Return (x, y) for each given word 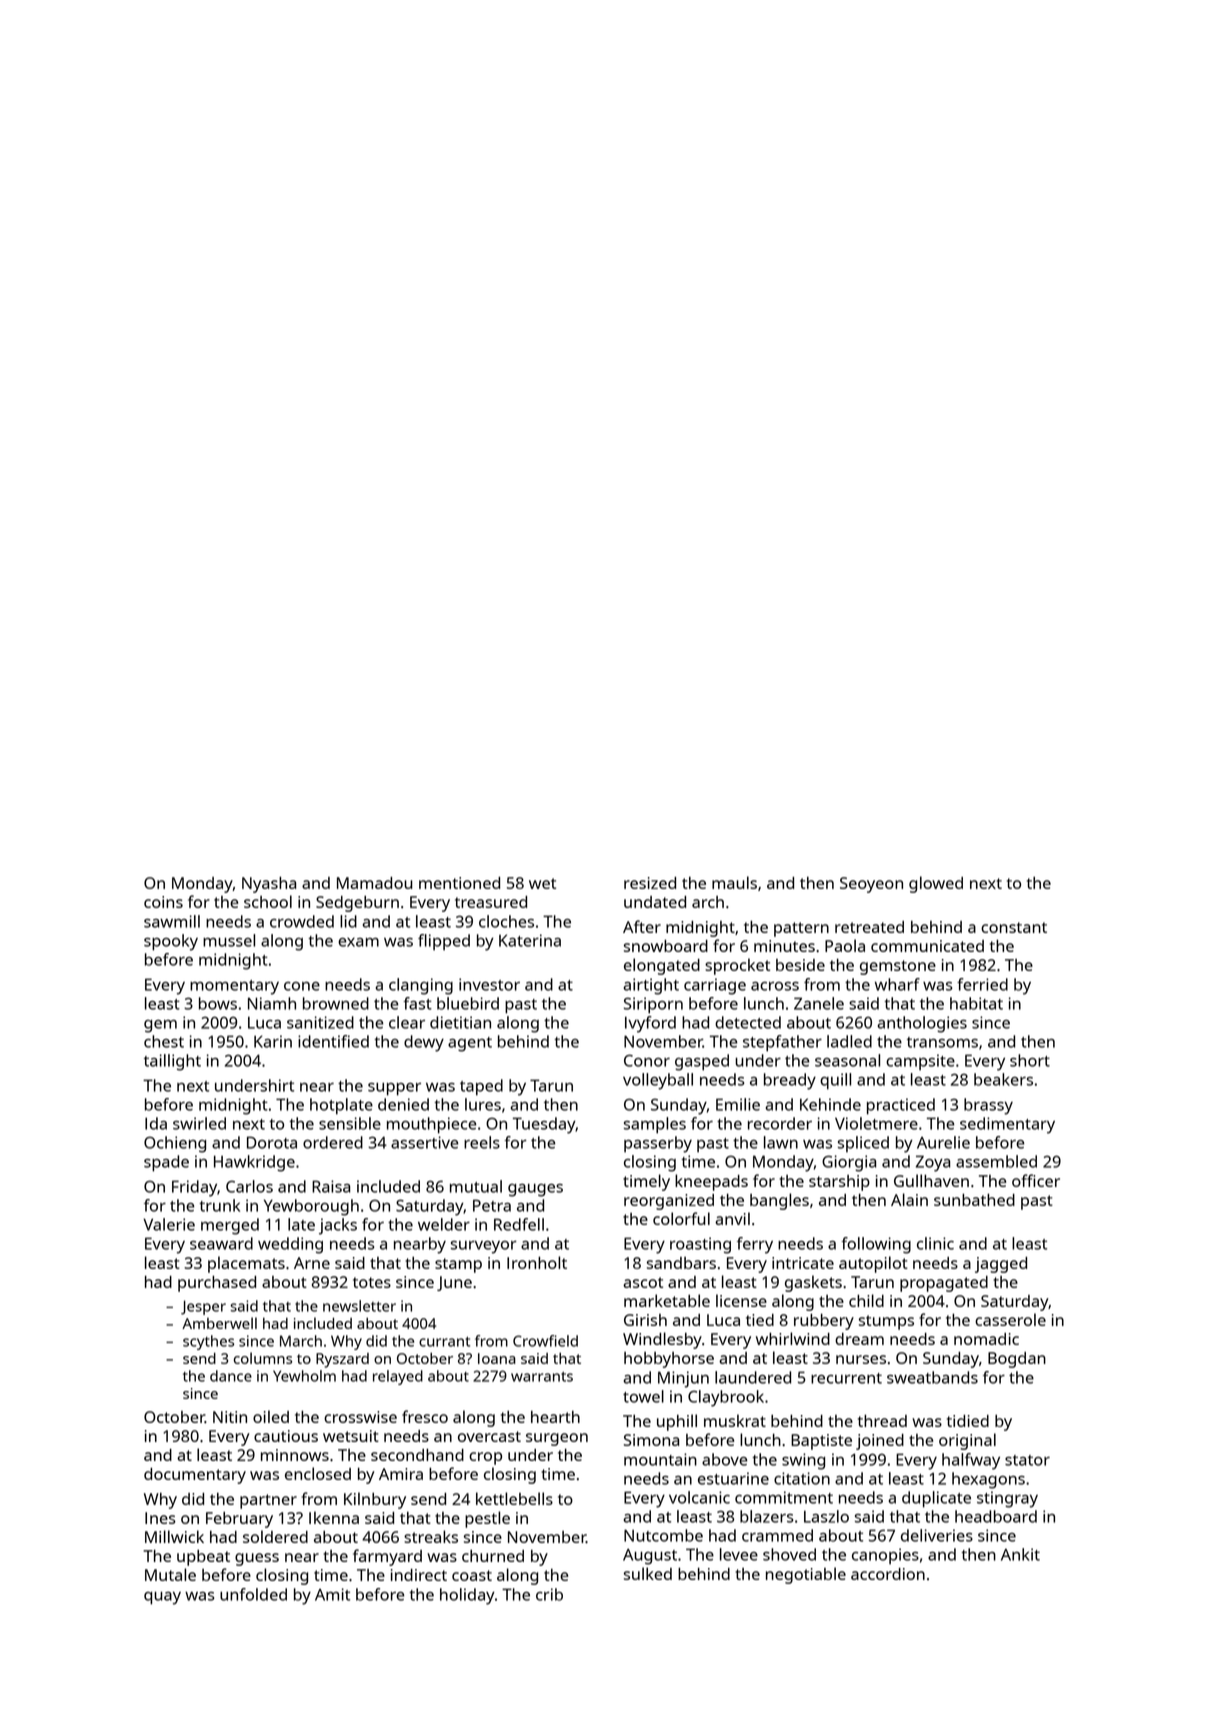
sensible (350, 1123)
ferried (982, 984)
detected (748, 1022)
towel (643, 1396)
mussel (229, 940)
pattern (801, 929)
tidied (968, 1421)
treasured (491, 902)
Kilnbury (375, 1500)
